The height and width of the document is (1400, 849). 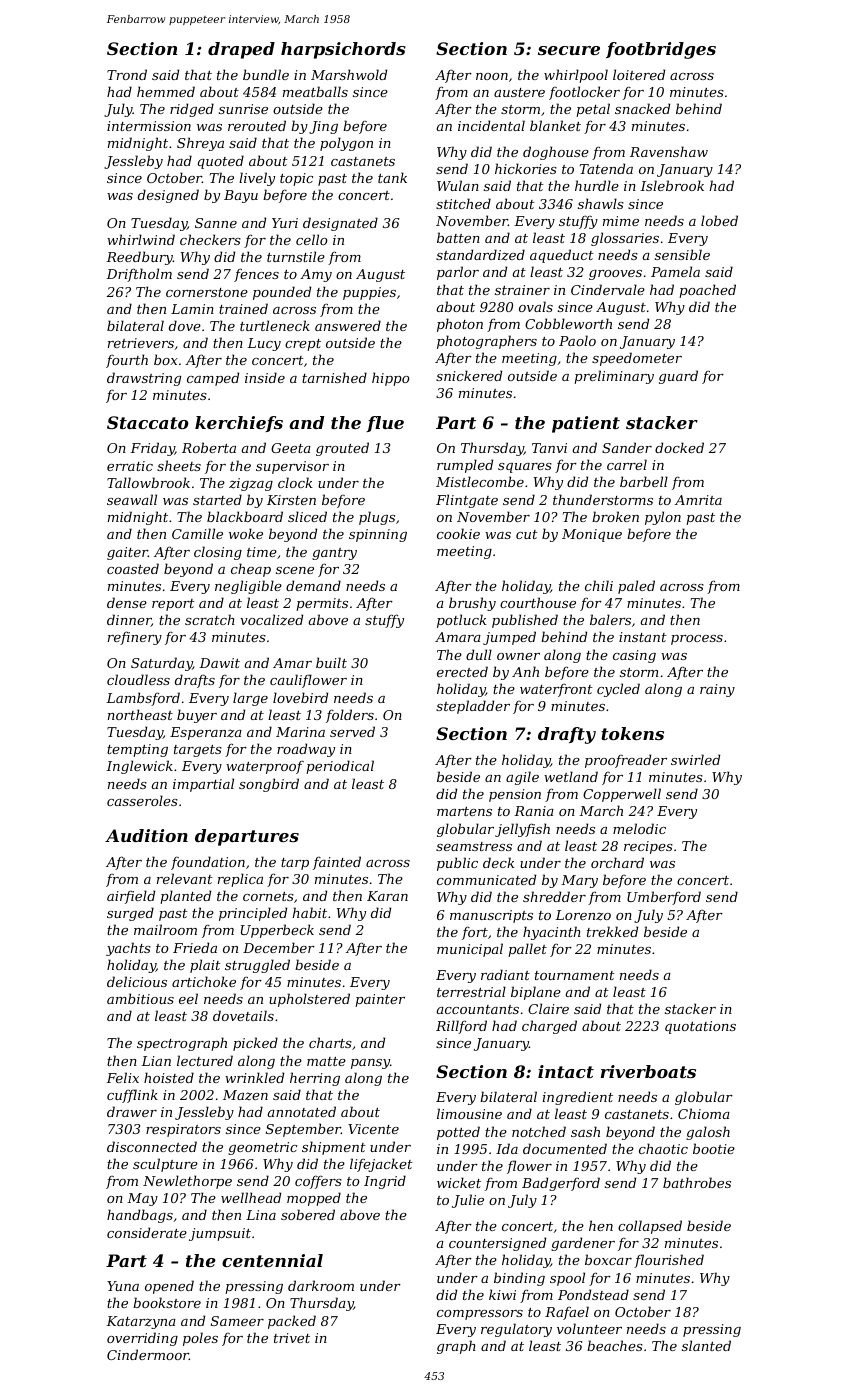 I want to click on tarnished, so click(x=334, y=377).
